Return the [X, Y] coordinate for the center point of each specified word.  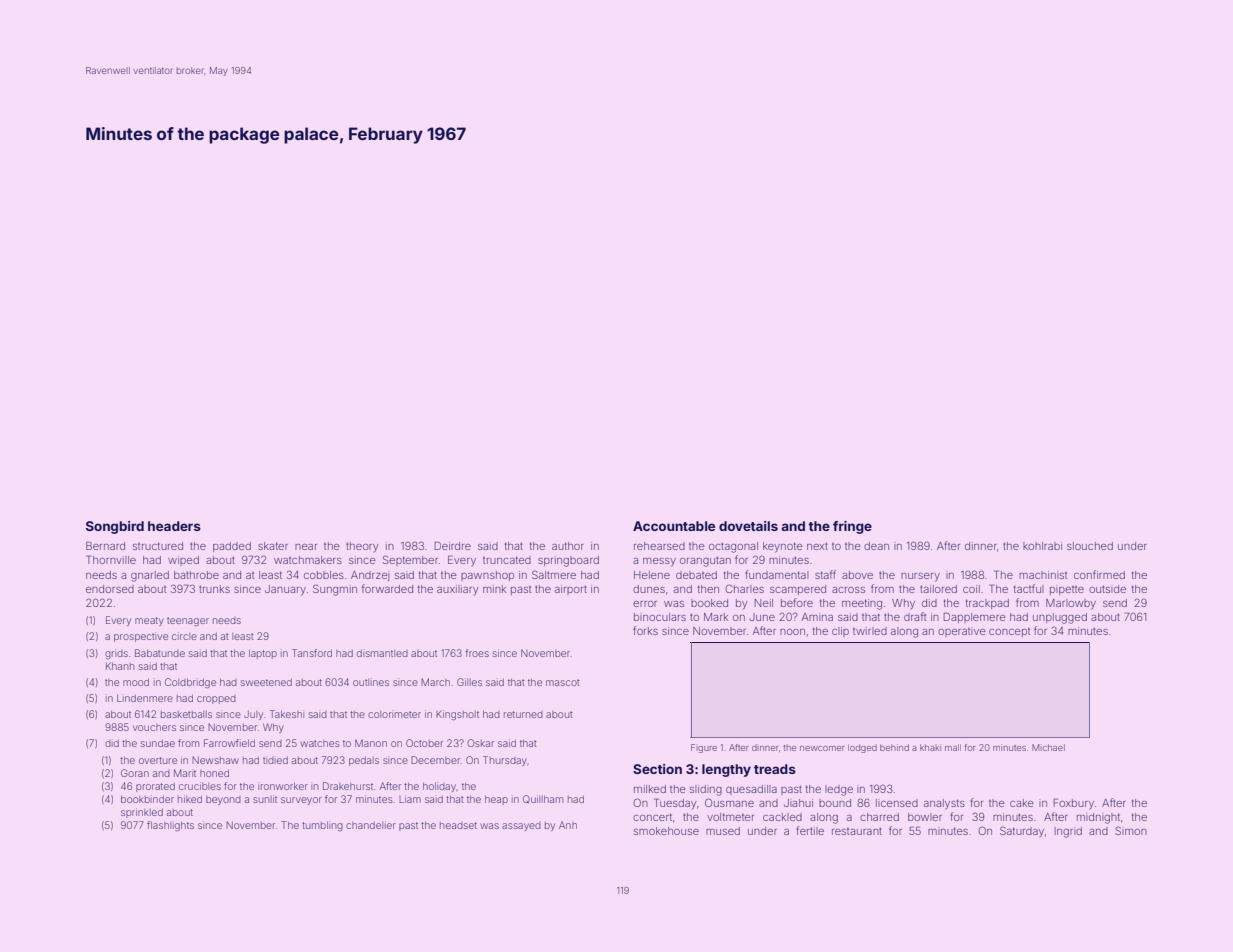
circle [184, 636]
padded [232, 547]
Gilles [469, 682]
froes [477, 653]
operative [962, 632]
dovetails [748, 526]
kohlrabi [1042, 546]
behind [894, 747]
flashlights [170, 826]
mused [723, 831]
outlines [371, 682]
